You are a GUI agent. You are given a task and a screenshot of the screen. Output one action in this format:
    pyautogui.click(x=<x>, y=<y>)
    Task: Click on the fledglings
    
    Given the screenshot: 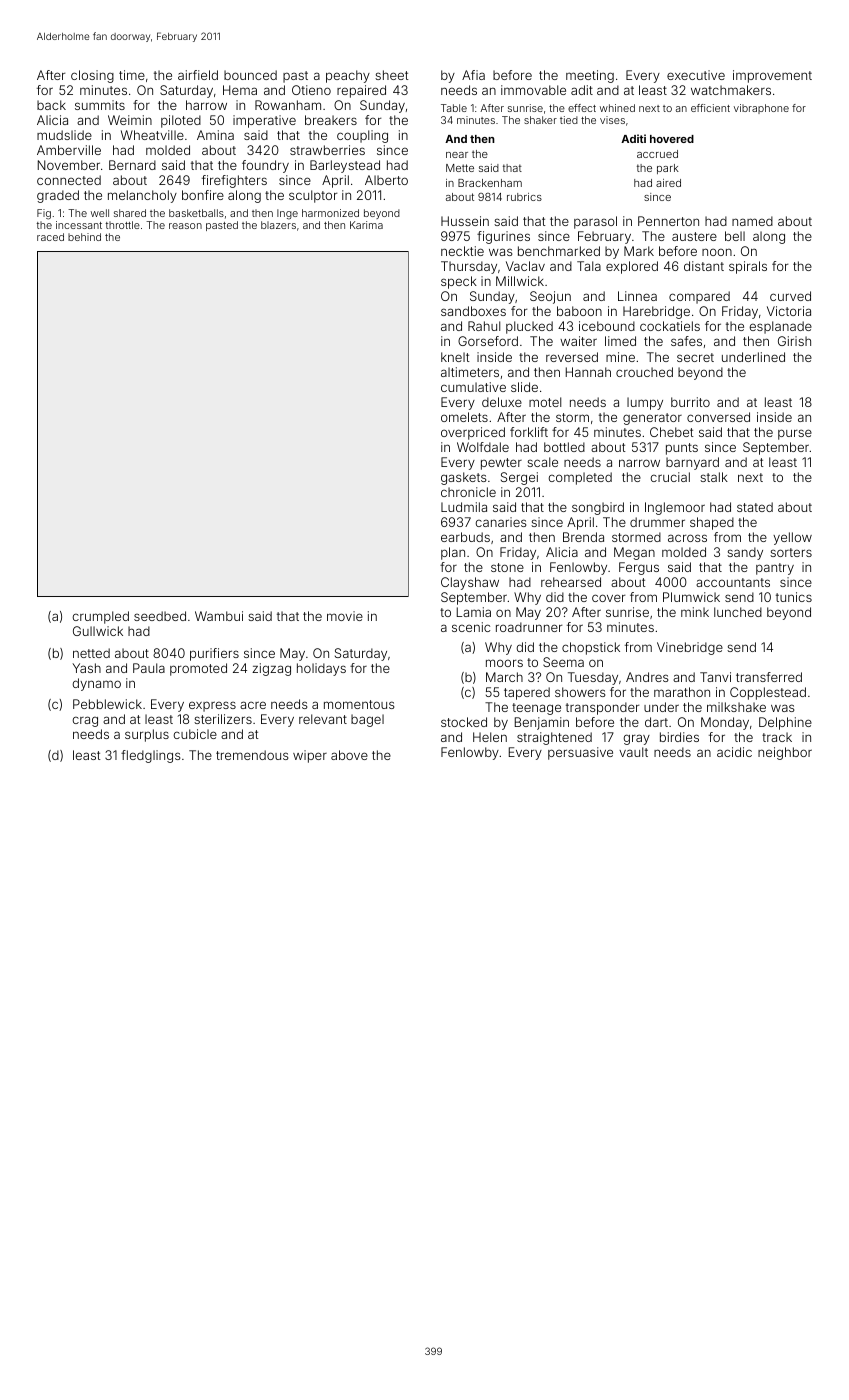 What is the action you would take?
    pyautogui.click(x=151, y=756)
